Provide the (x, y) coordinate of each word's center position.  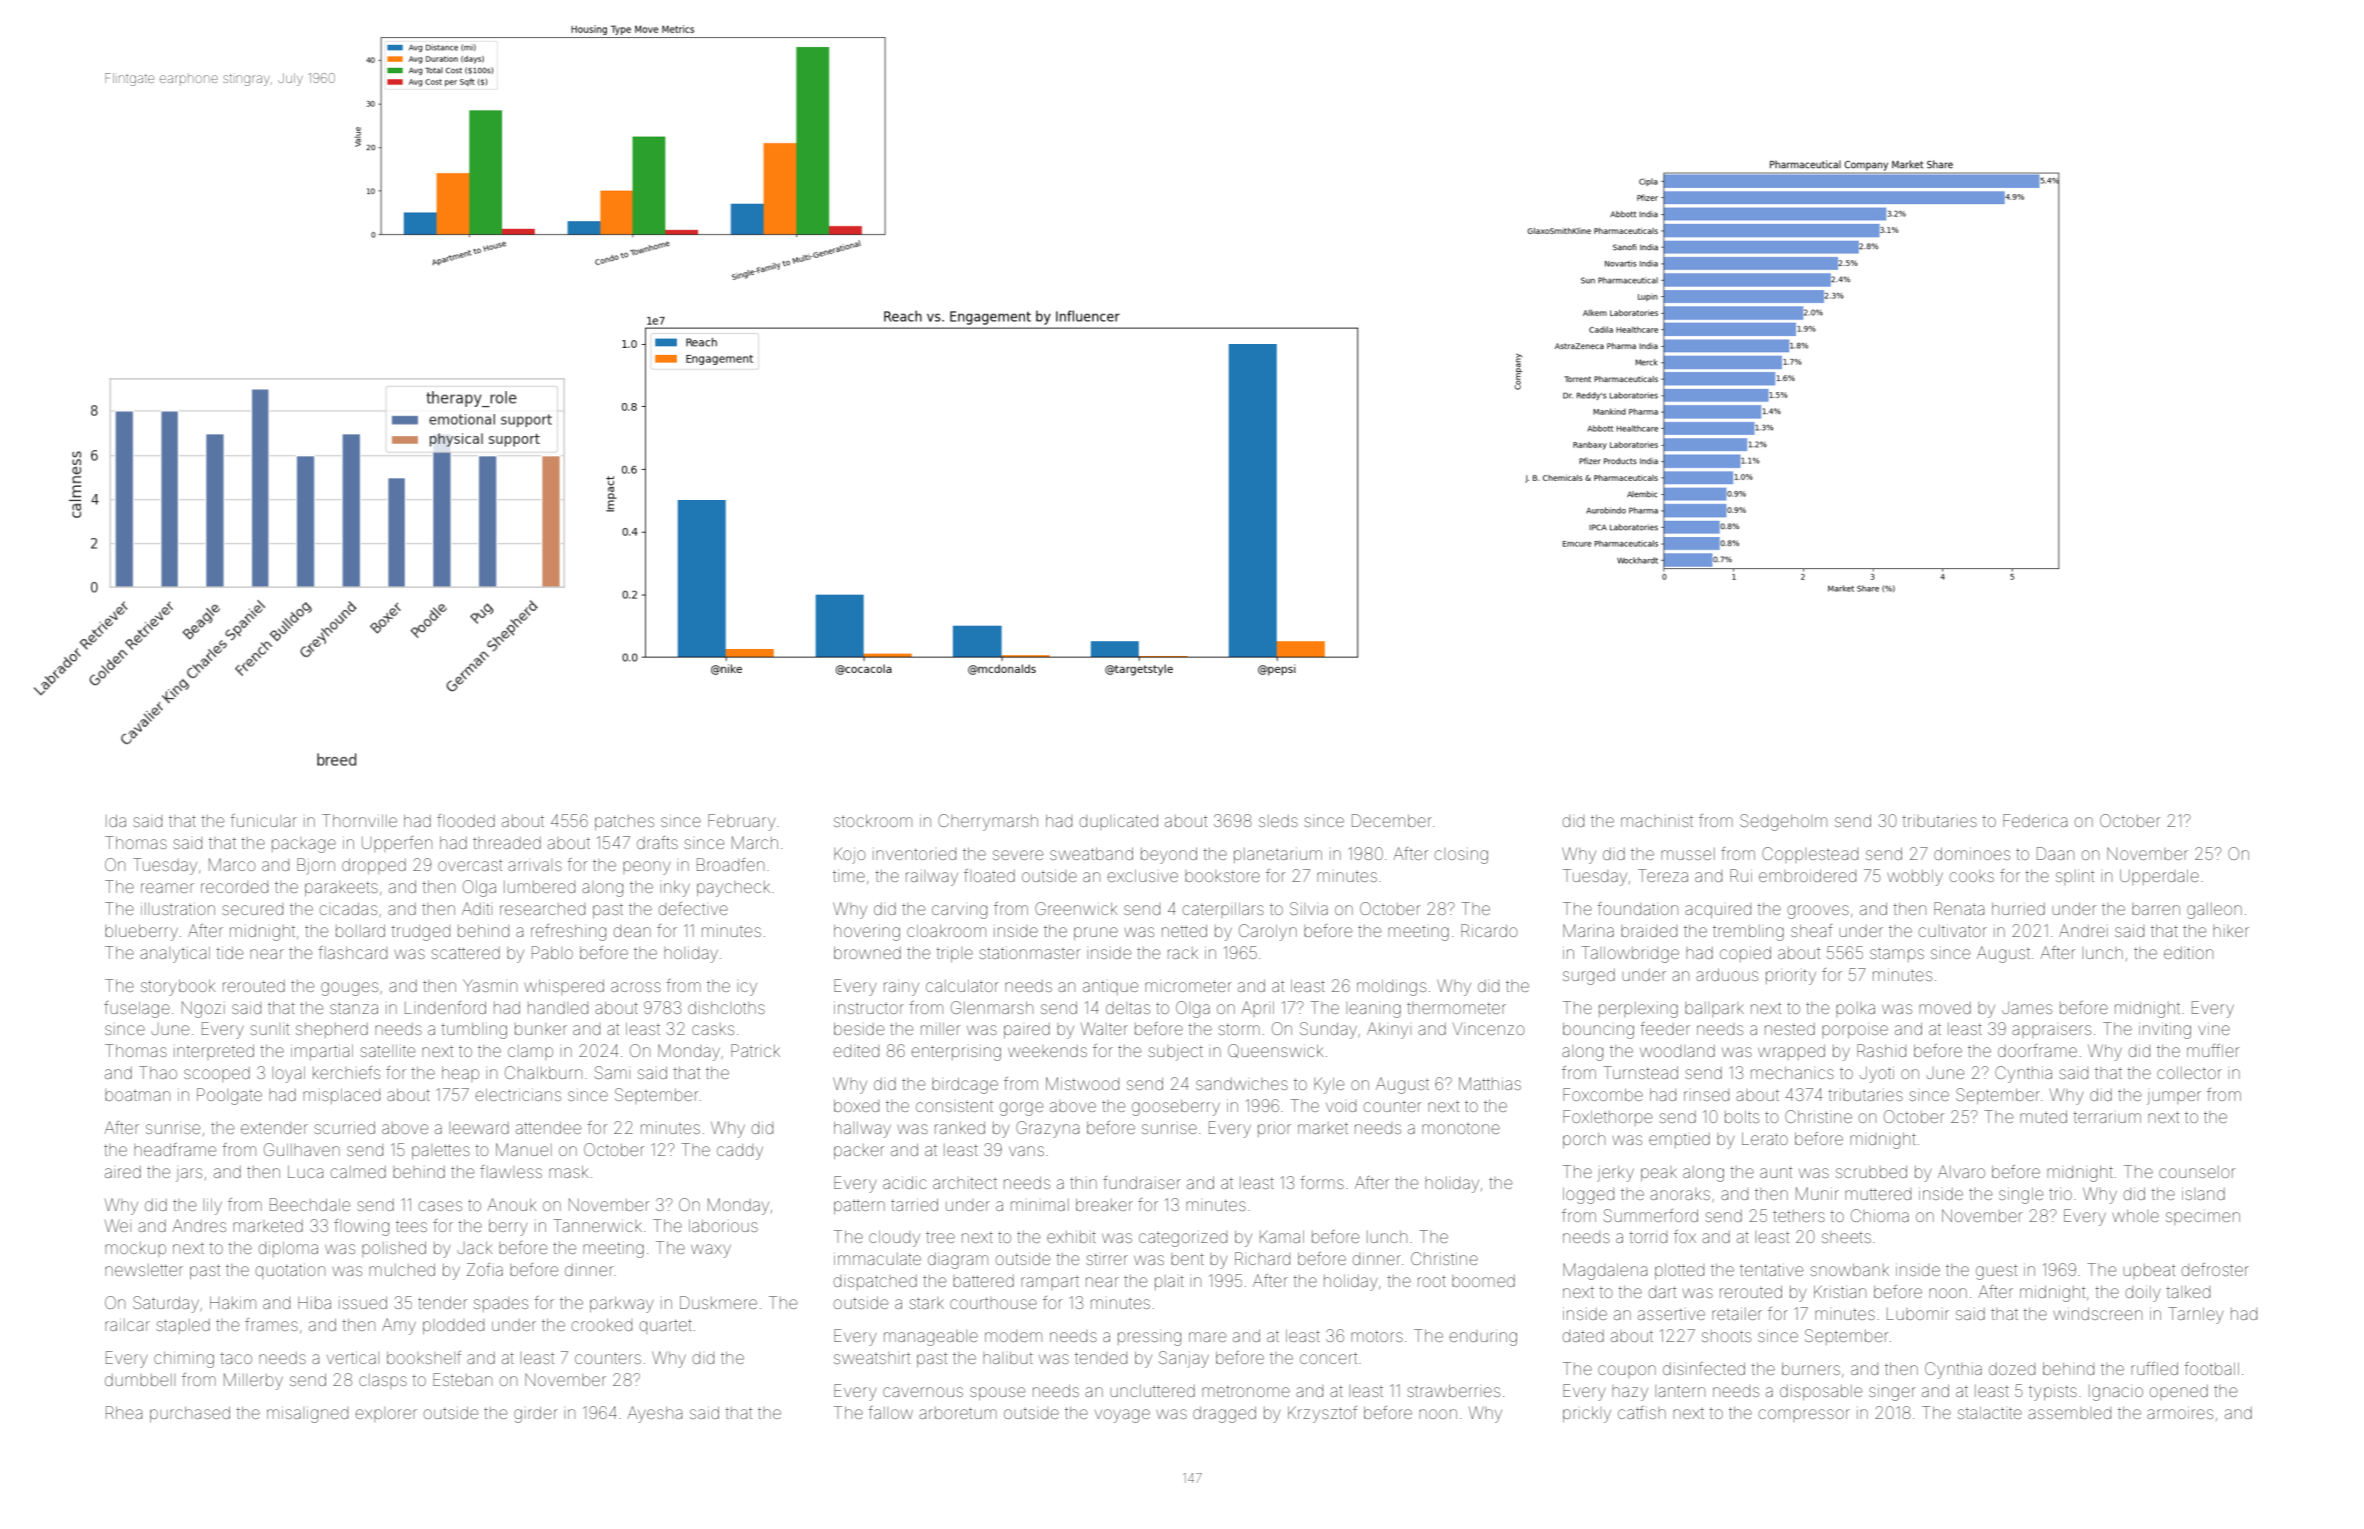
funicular (263, 820)
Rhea (124, 1412)
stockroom (873, 821)
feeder (1665, 1028)
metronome (1246, 1391)
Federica (2035, 820)
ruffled (2154, 1368)
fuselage (137, 1009)
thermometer (1456, 1008)
